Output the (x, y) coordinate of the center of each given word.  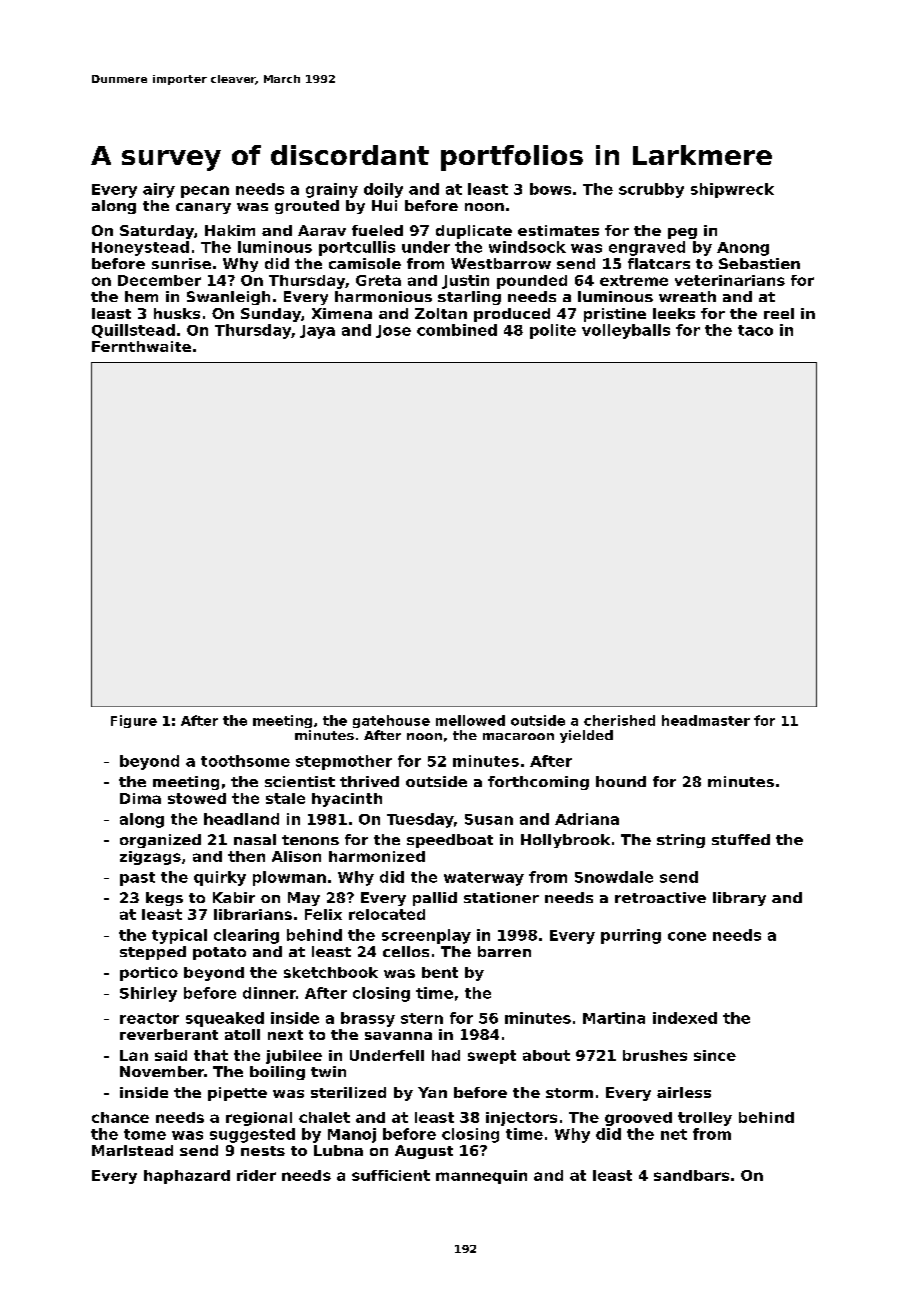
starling (469, 298)
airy (159, 190)
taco (755, 330)
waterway (484, 879)
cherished (619, 720)
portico (149, 974)
